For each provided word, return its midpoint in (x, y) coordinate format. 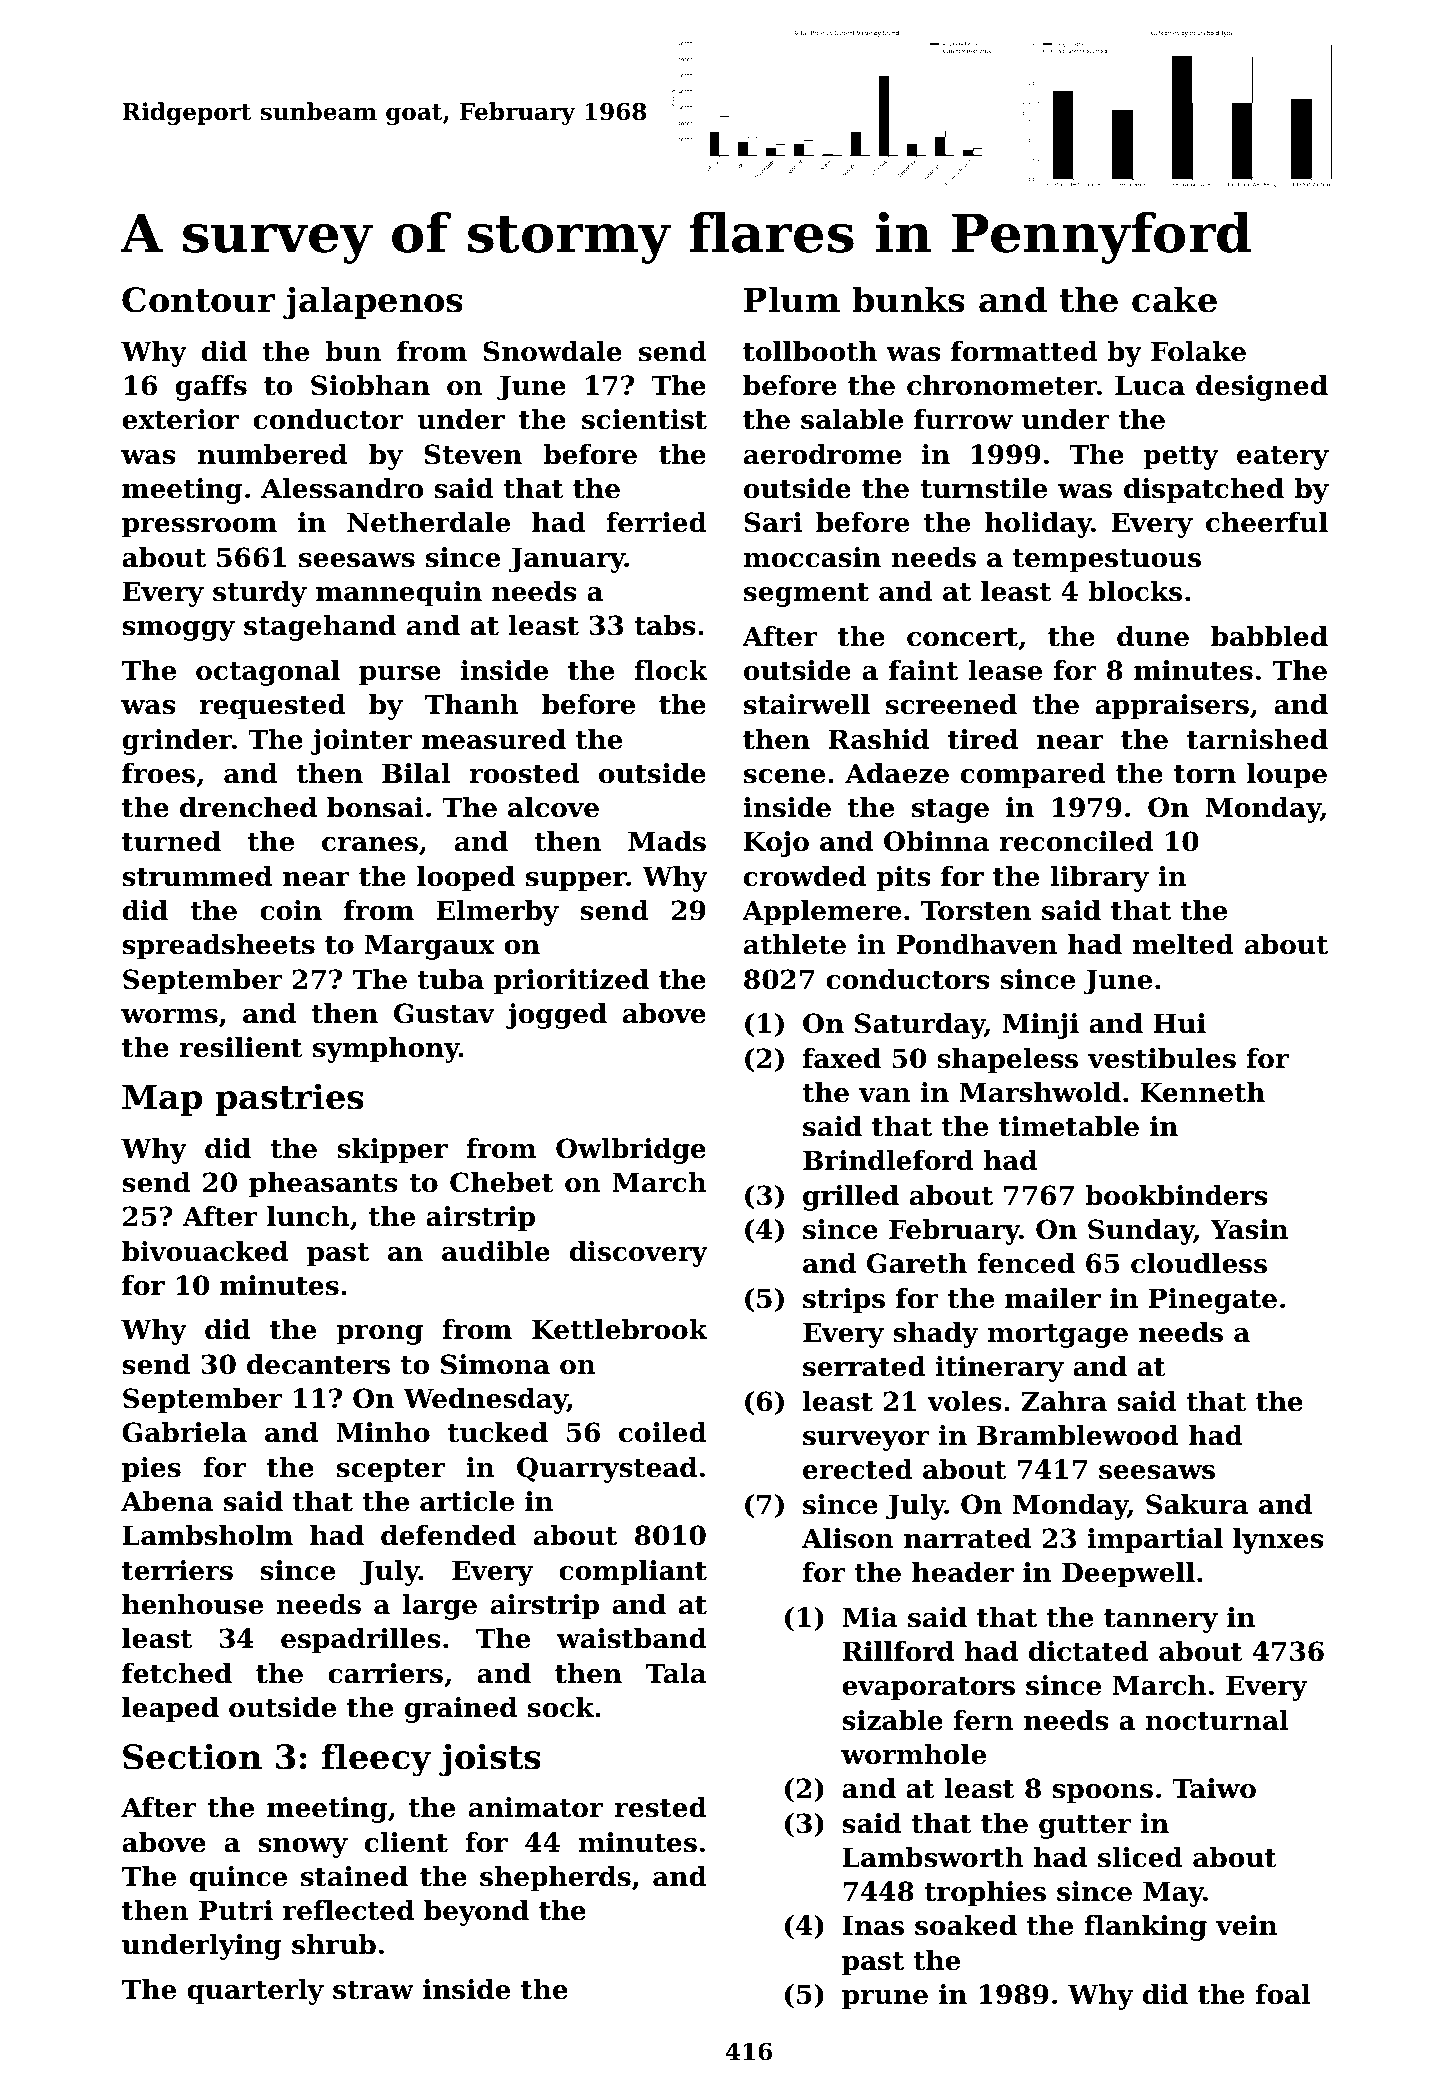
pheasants (323, 1185)
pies (151, 1470)
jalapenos (373, 303)
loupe (1287, 776)
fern (983, 1720)
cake (1174, 299)
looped (466, 879)
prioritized (571, 982)
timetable (1069, 1126)
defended (448, 1535)
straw (373, 1990)
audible (496, 1251)
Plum (791, 299)
